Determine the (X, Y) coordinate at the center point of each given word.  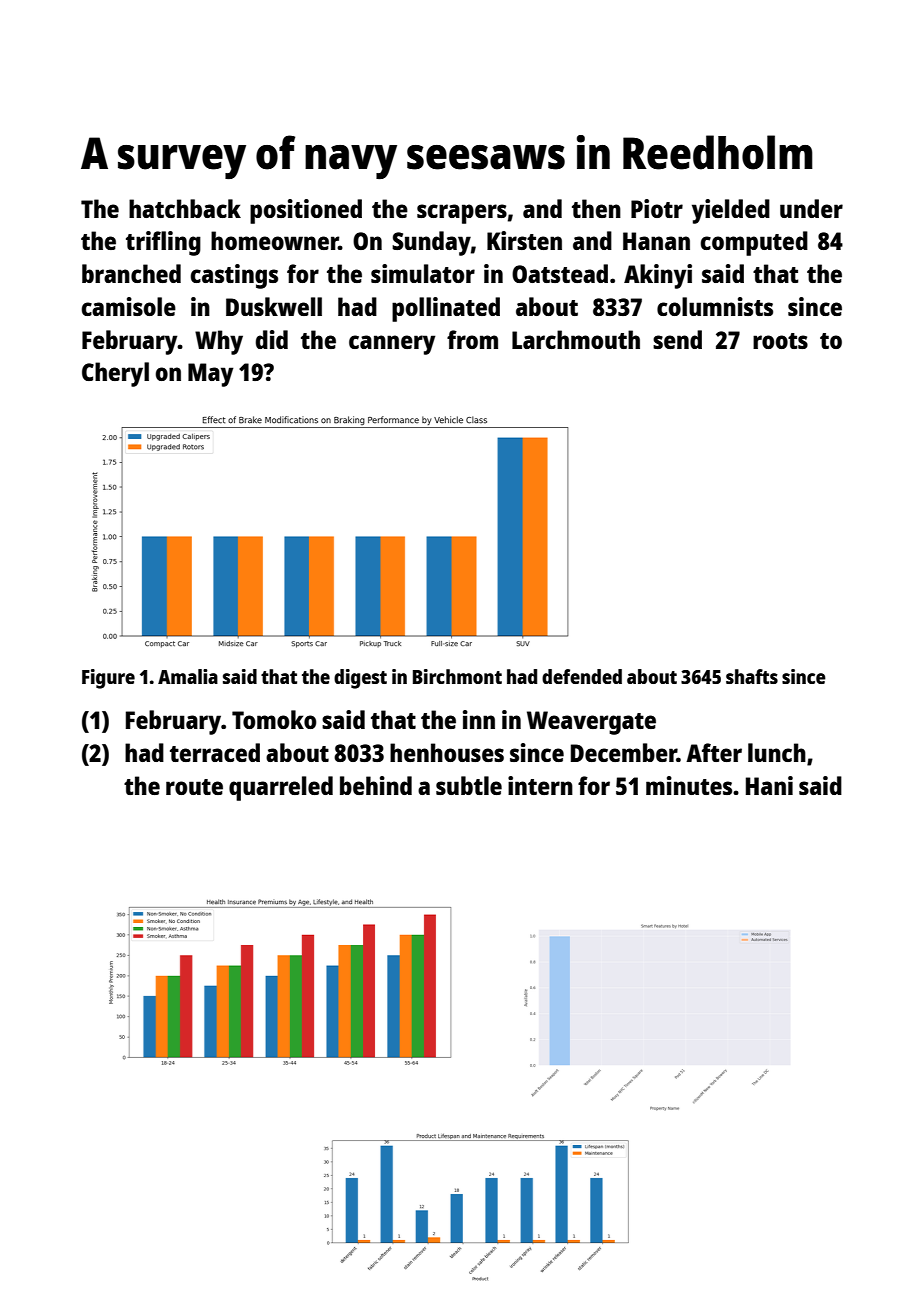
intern (540, 785)
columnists (715, 306)
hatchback (185, 208)
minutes (689, 785)
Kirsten (524, 240)
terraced (215, 752)
